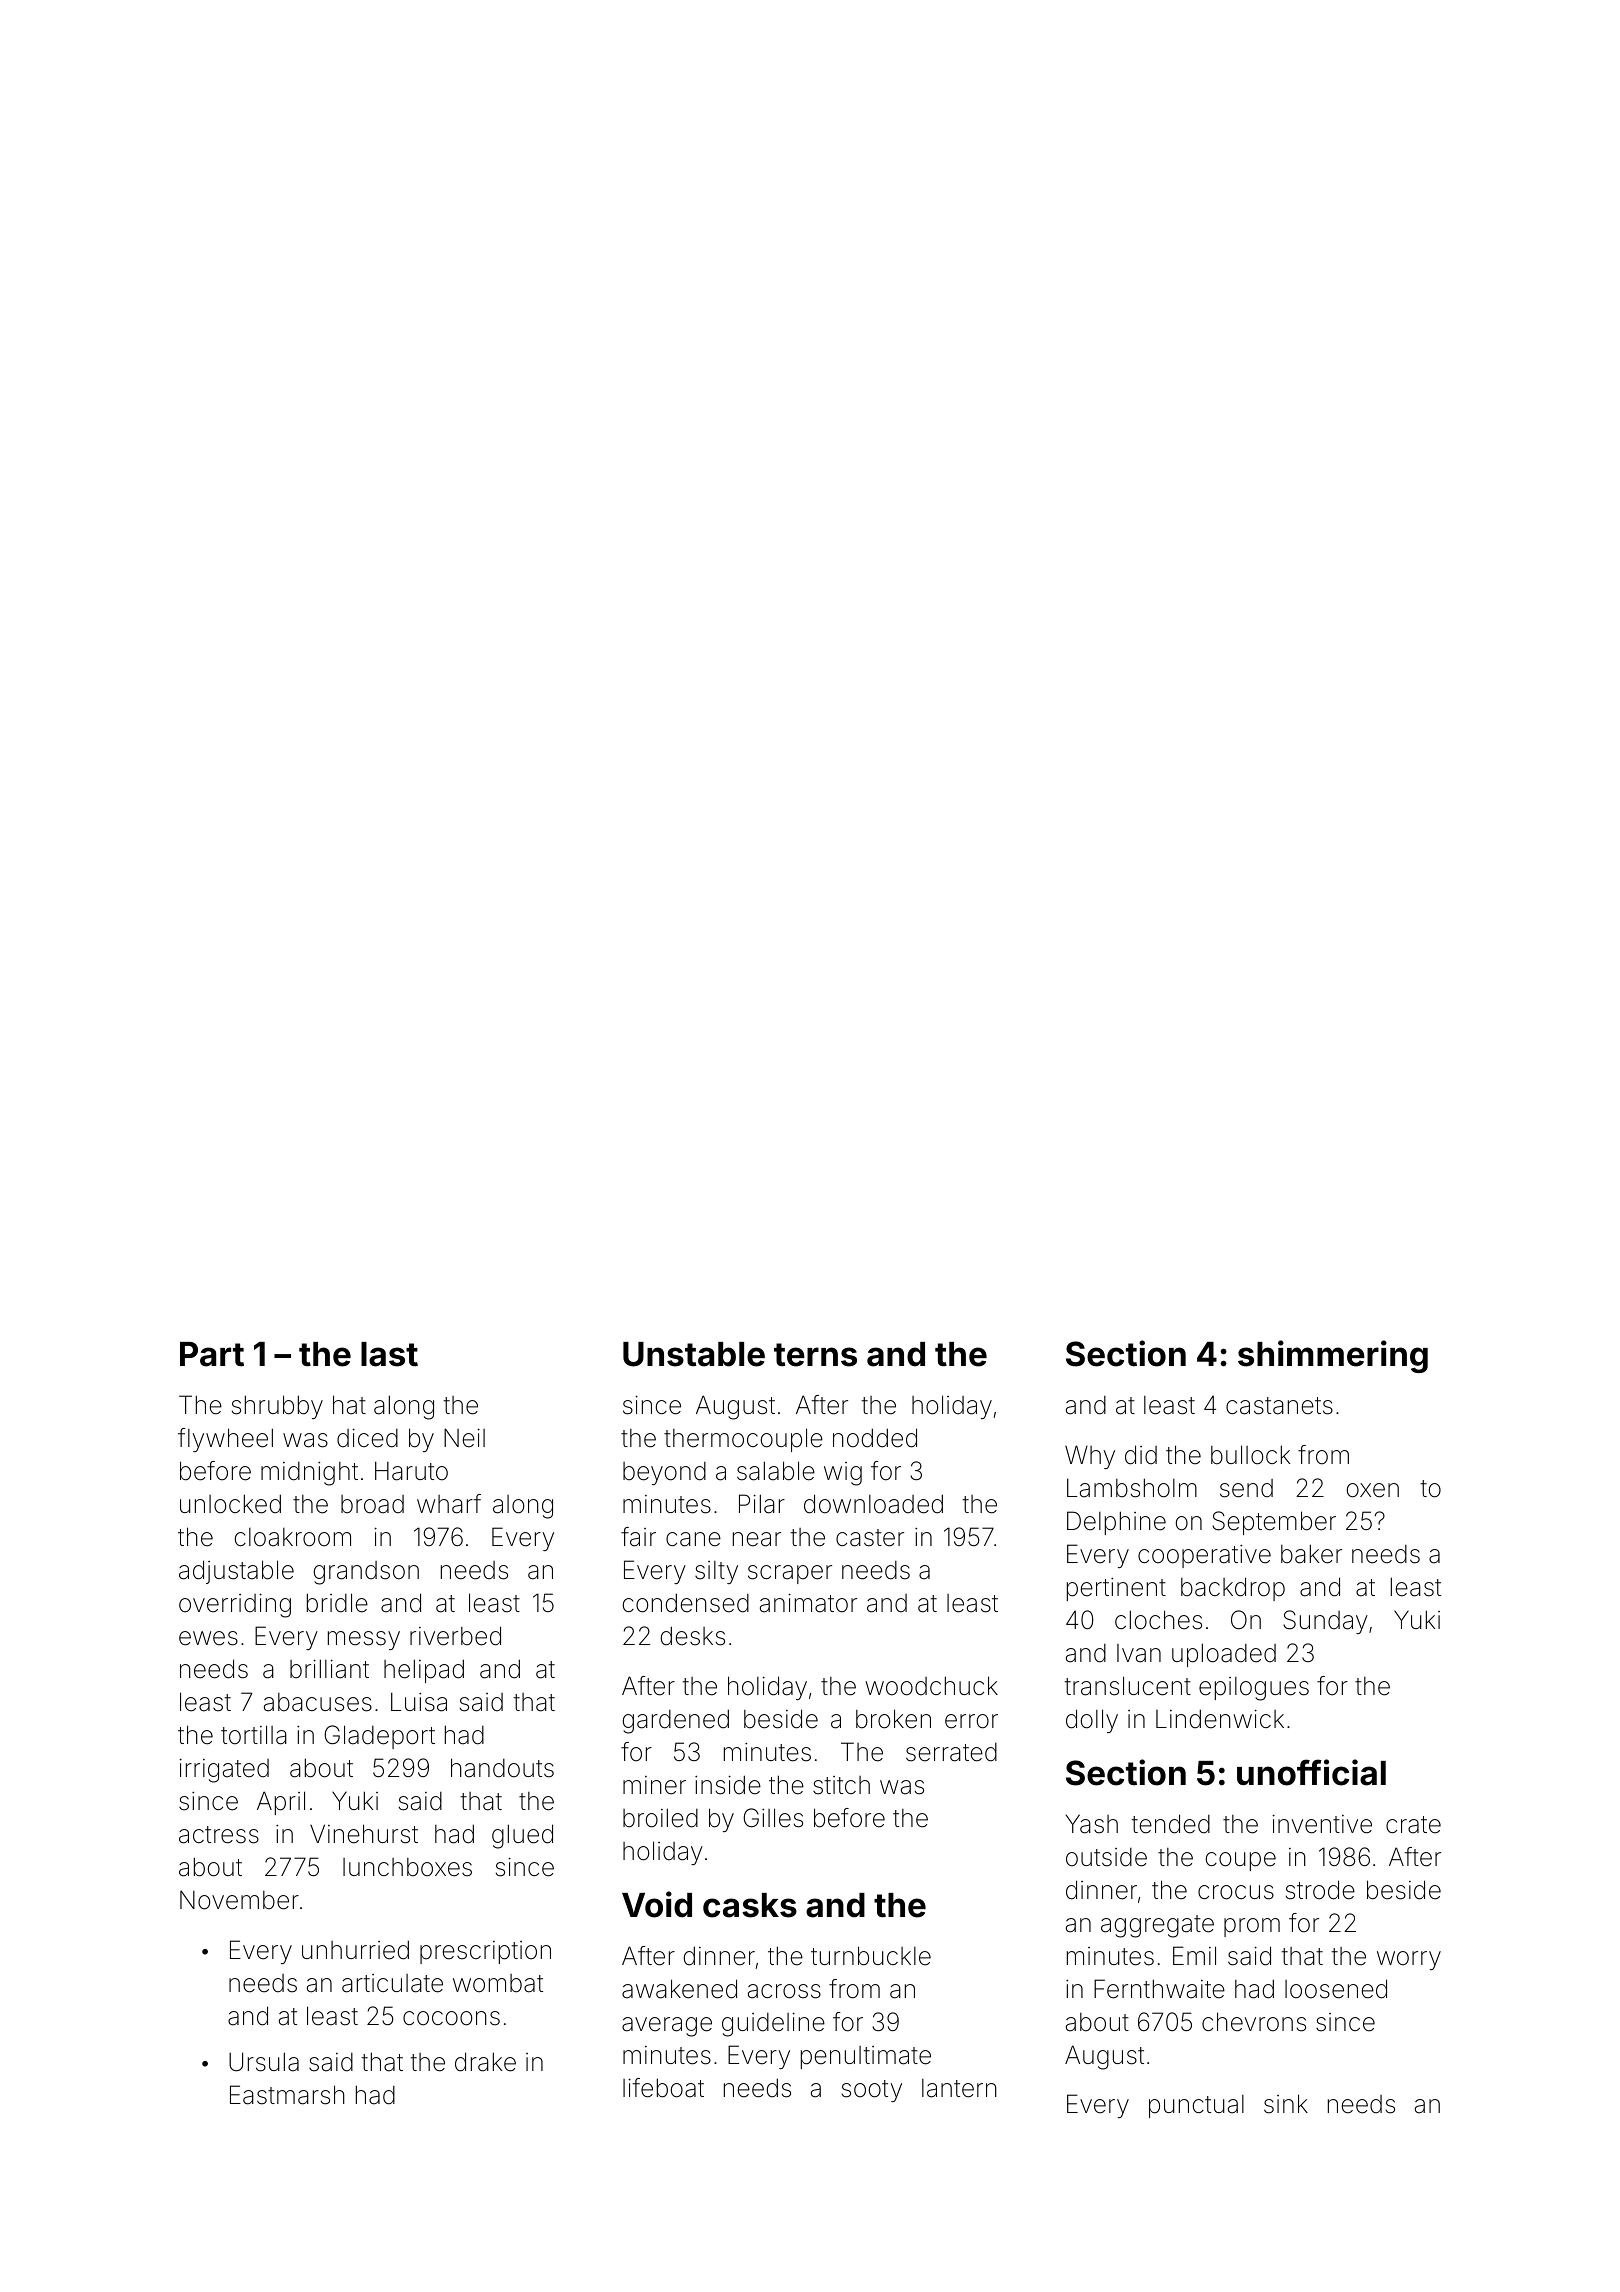 Image resolution: width=1620 pixels, height=2292 pixels. Describe the element at coordinates (287, 2095) in the screenshot. I see `Eastmarsh` at that location.
